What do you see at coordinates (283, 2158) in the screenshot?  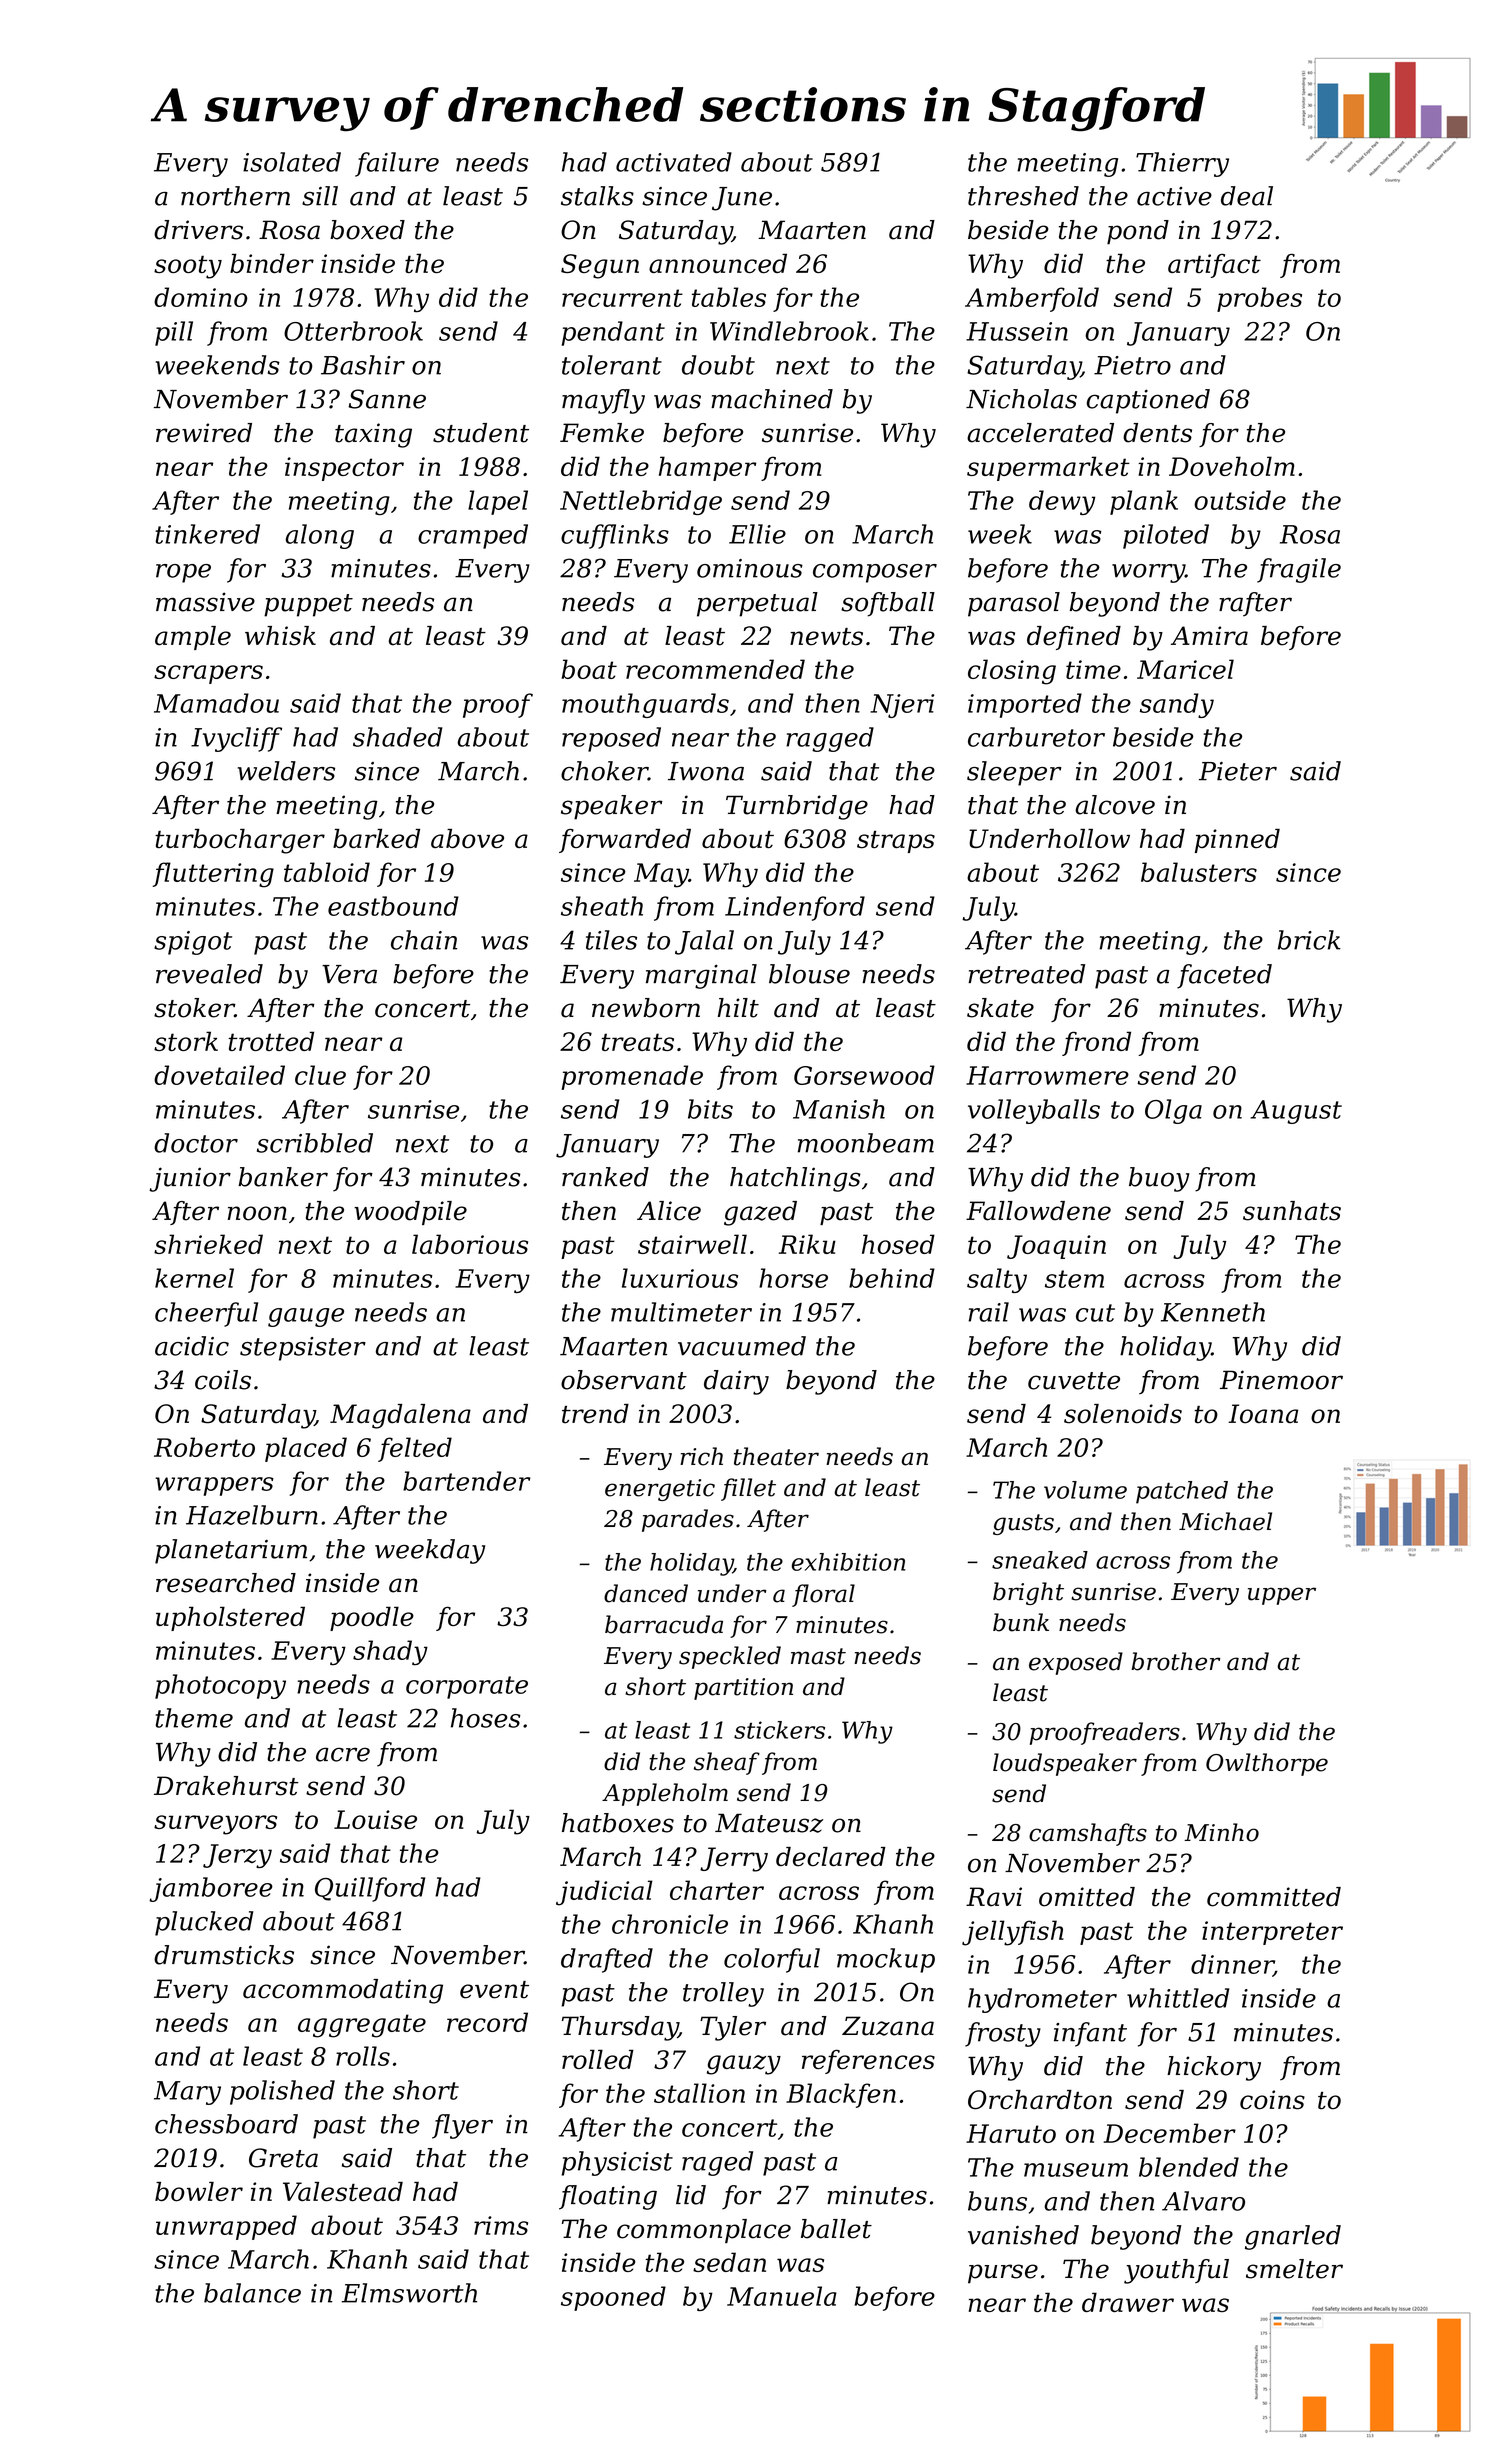 I see `Greta` at bounding box center [283, 2158].
